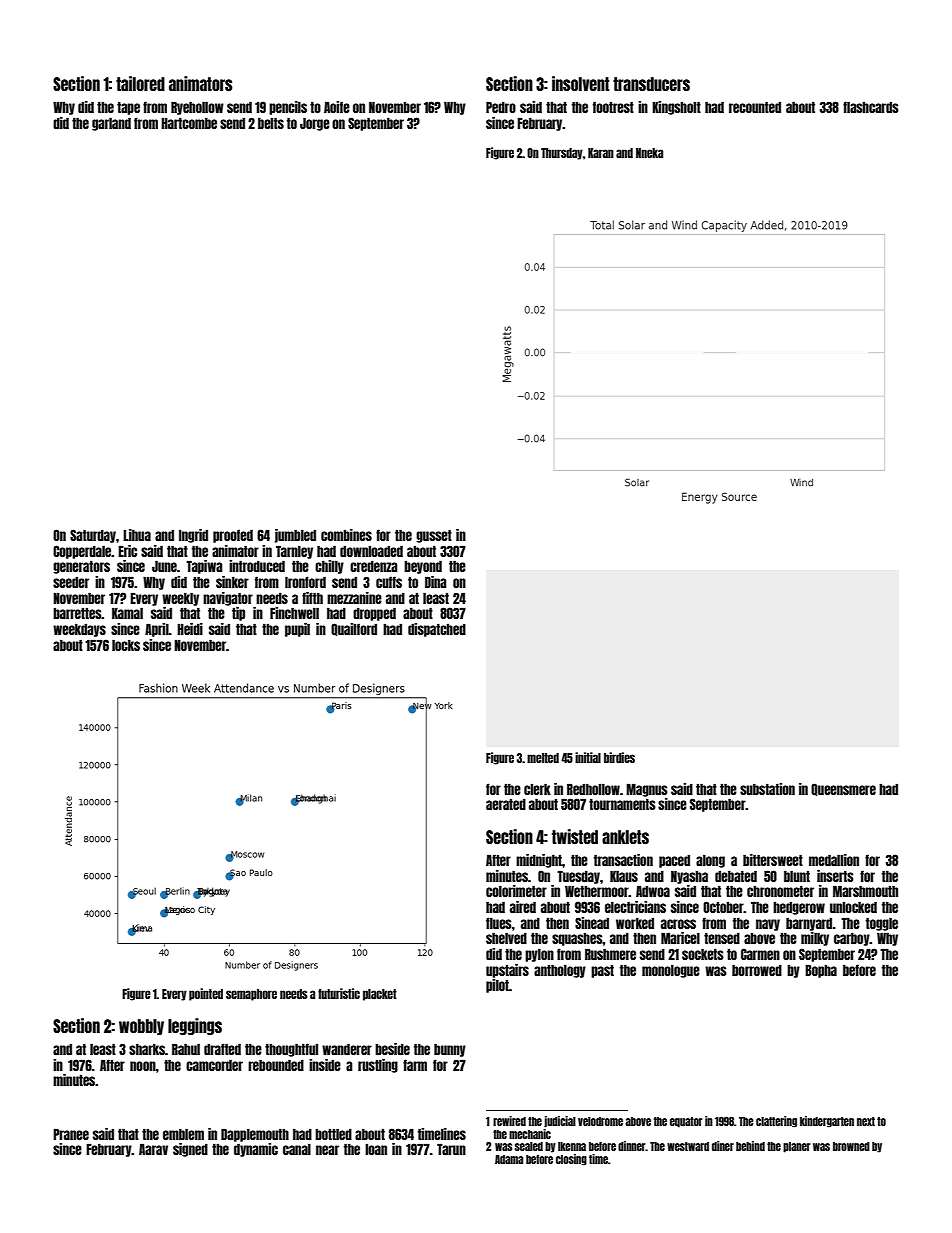  Describe the element at coordinates (251, 995) in the screenshot. I see `semaphore` at that location.
